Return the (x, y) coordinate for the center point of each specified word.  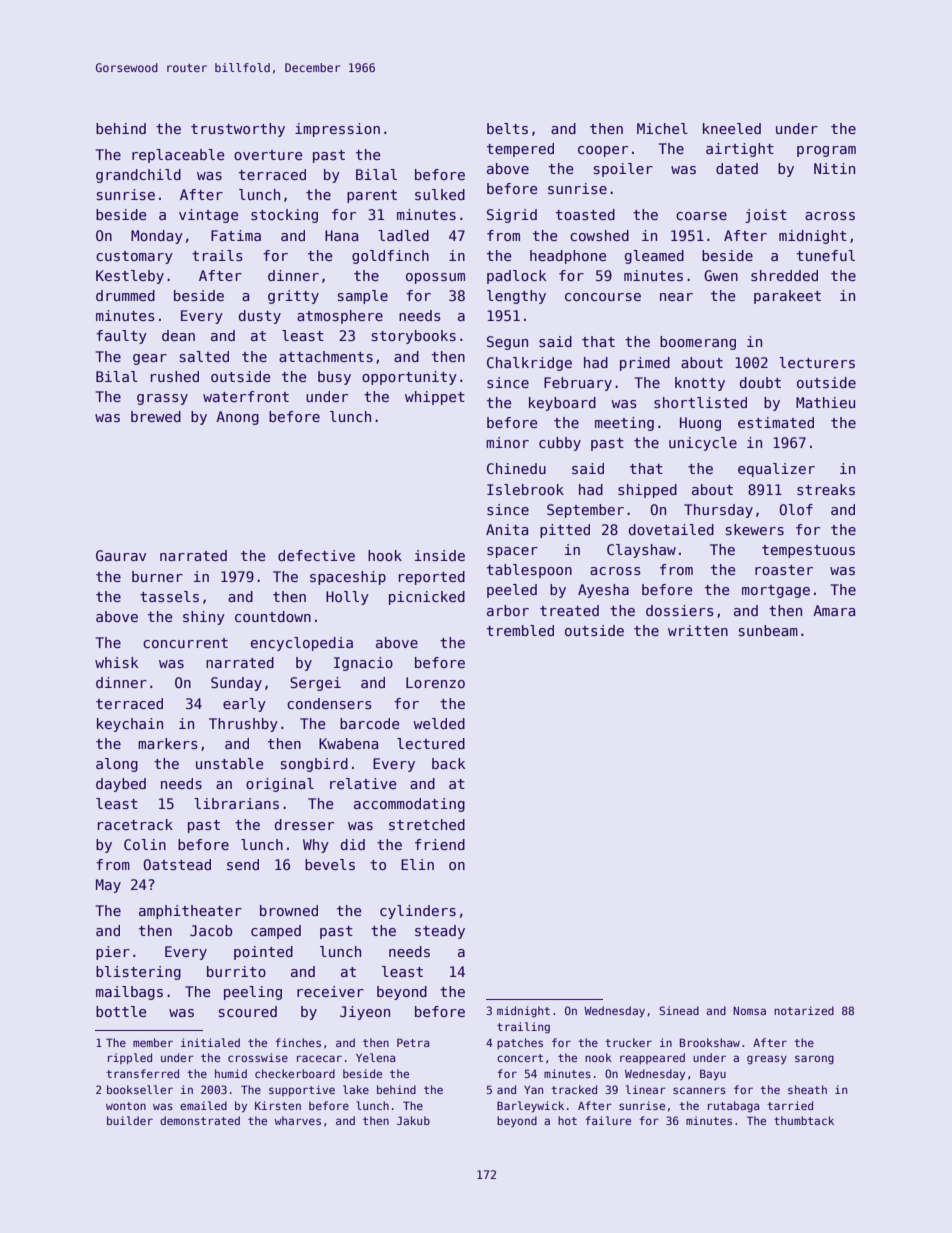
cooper (603, 151)
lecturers (817, 362)
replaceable (178, 156)
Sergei (315, 684)
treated (569, 610)
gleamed (654, 257)
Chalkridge (529, 364)
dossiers (680, 610)
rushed (175, 376)
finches (298, 1042)
